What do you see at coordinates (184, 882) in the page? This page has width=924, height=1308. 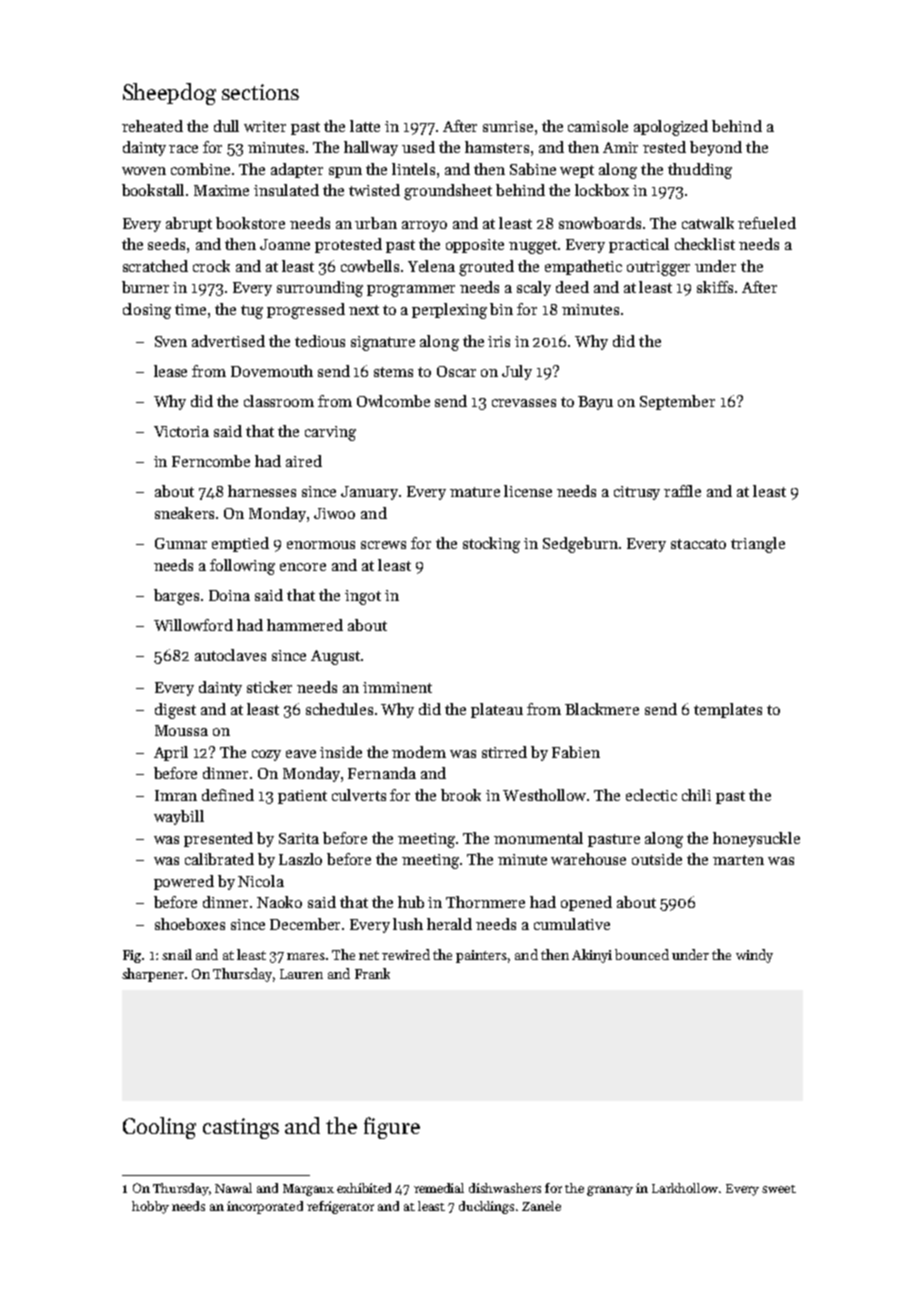 I see `powered` at bounding box center [184, 882].
